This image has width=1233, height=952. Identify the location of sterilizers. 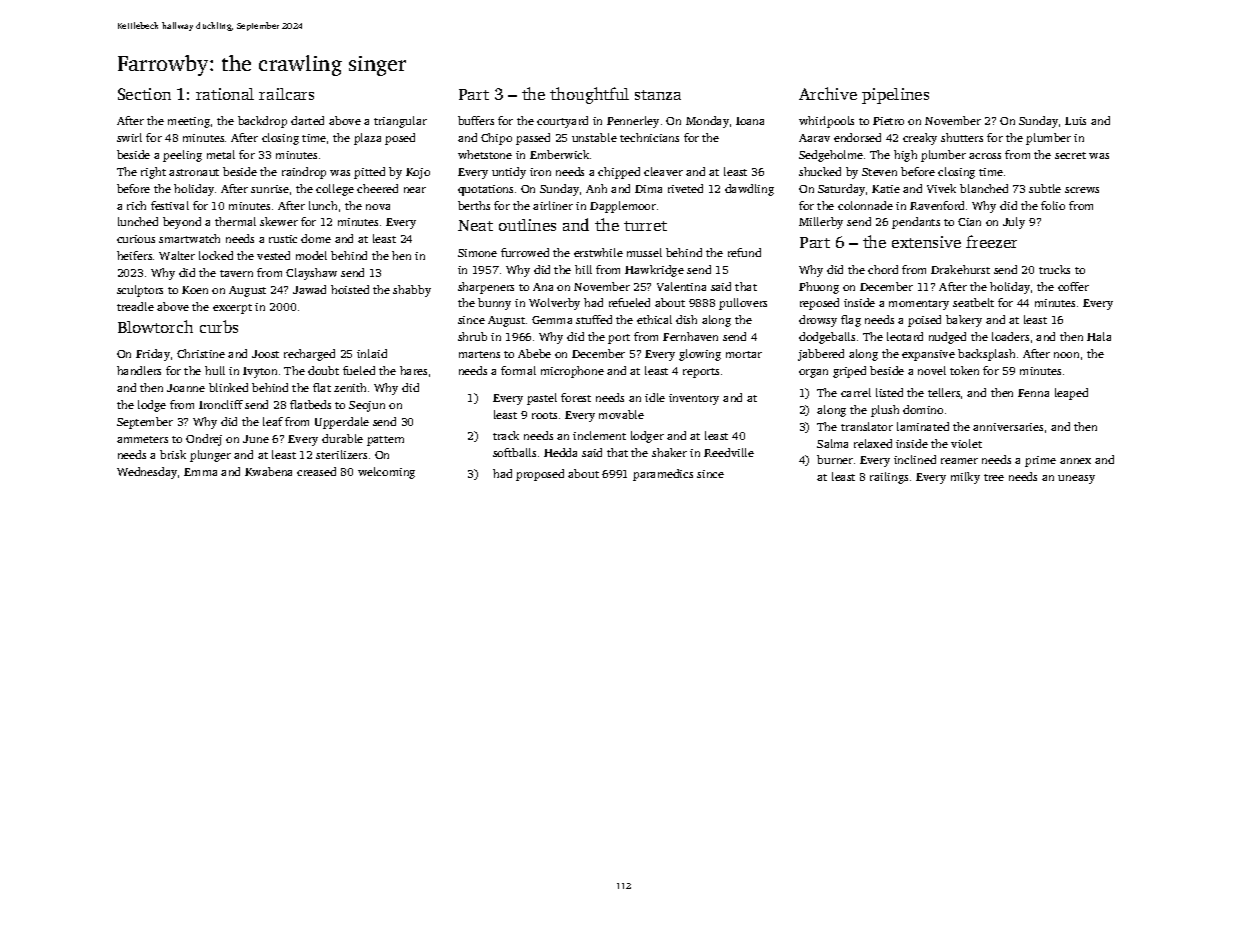
(341, 454).
